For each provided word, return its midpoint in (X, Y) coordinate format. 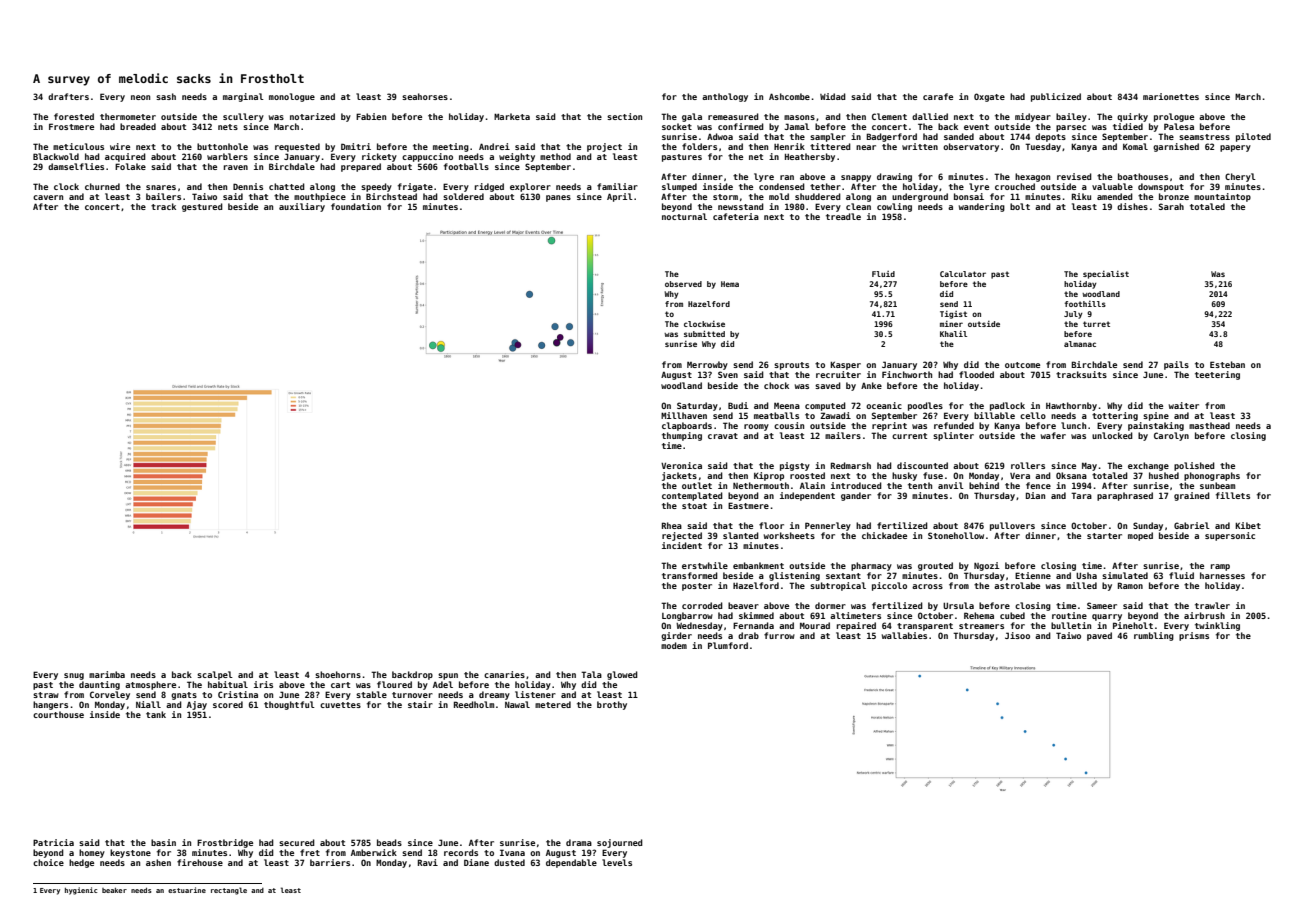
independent (807, 496)
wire (120, 146)
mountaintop (1222, 197)
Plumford (728, 645)
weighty (517, 157)
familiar (617, 186)
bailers (163, 196)
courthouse (58, 714)
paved (1099, 636)
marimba (107, 674)
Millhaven (684, 415)
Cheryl (1240, 177)
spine (1156, 416)
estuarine (187, 890)
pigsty (795, 466)
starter (1104, 536)
